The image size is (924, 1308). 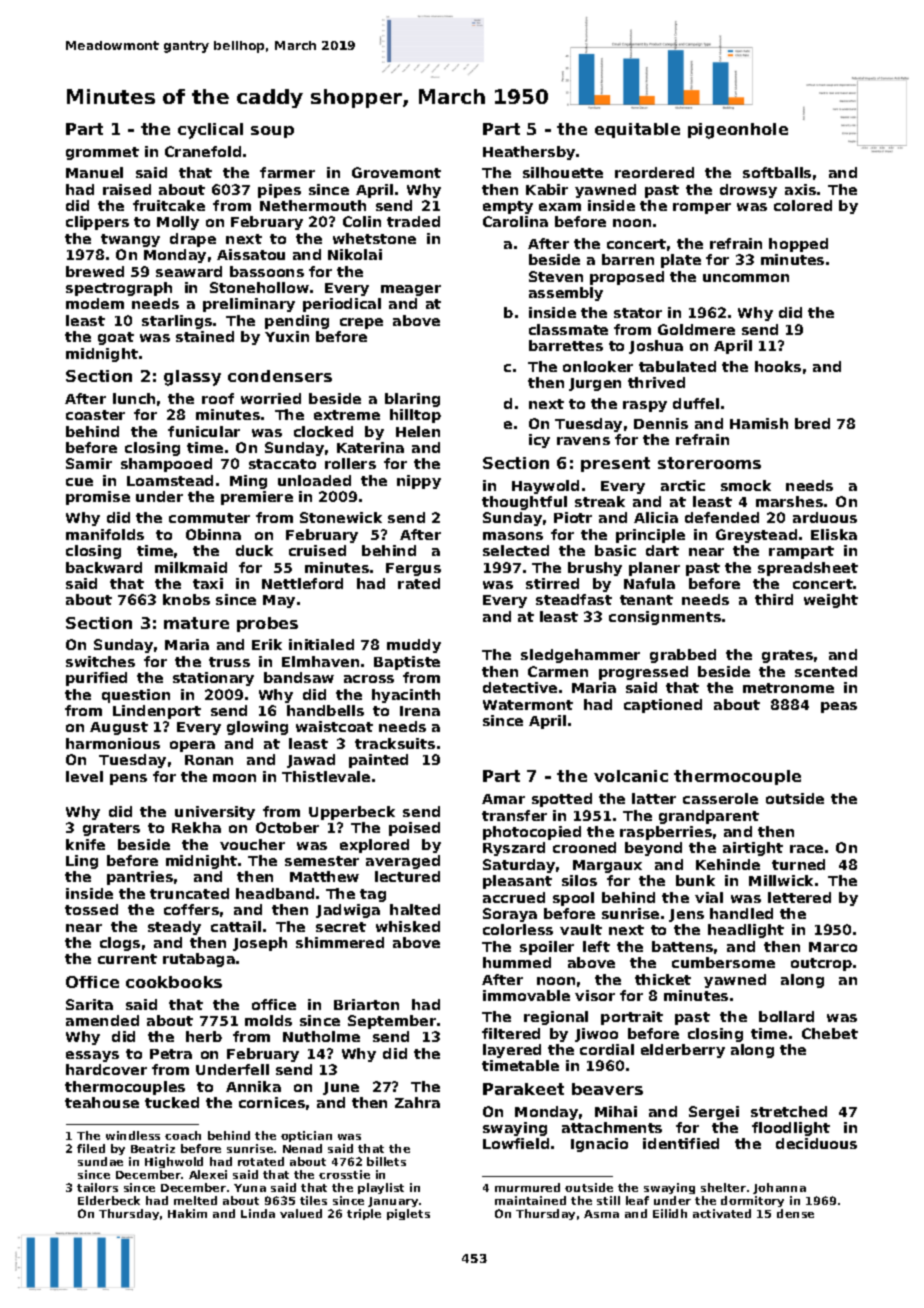 What do you see at coordinates (720, 798) in the image?
I see `casserole` at bounding box center [720, 798].
